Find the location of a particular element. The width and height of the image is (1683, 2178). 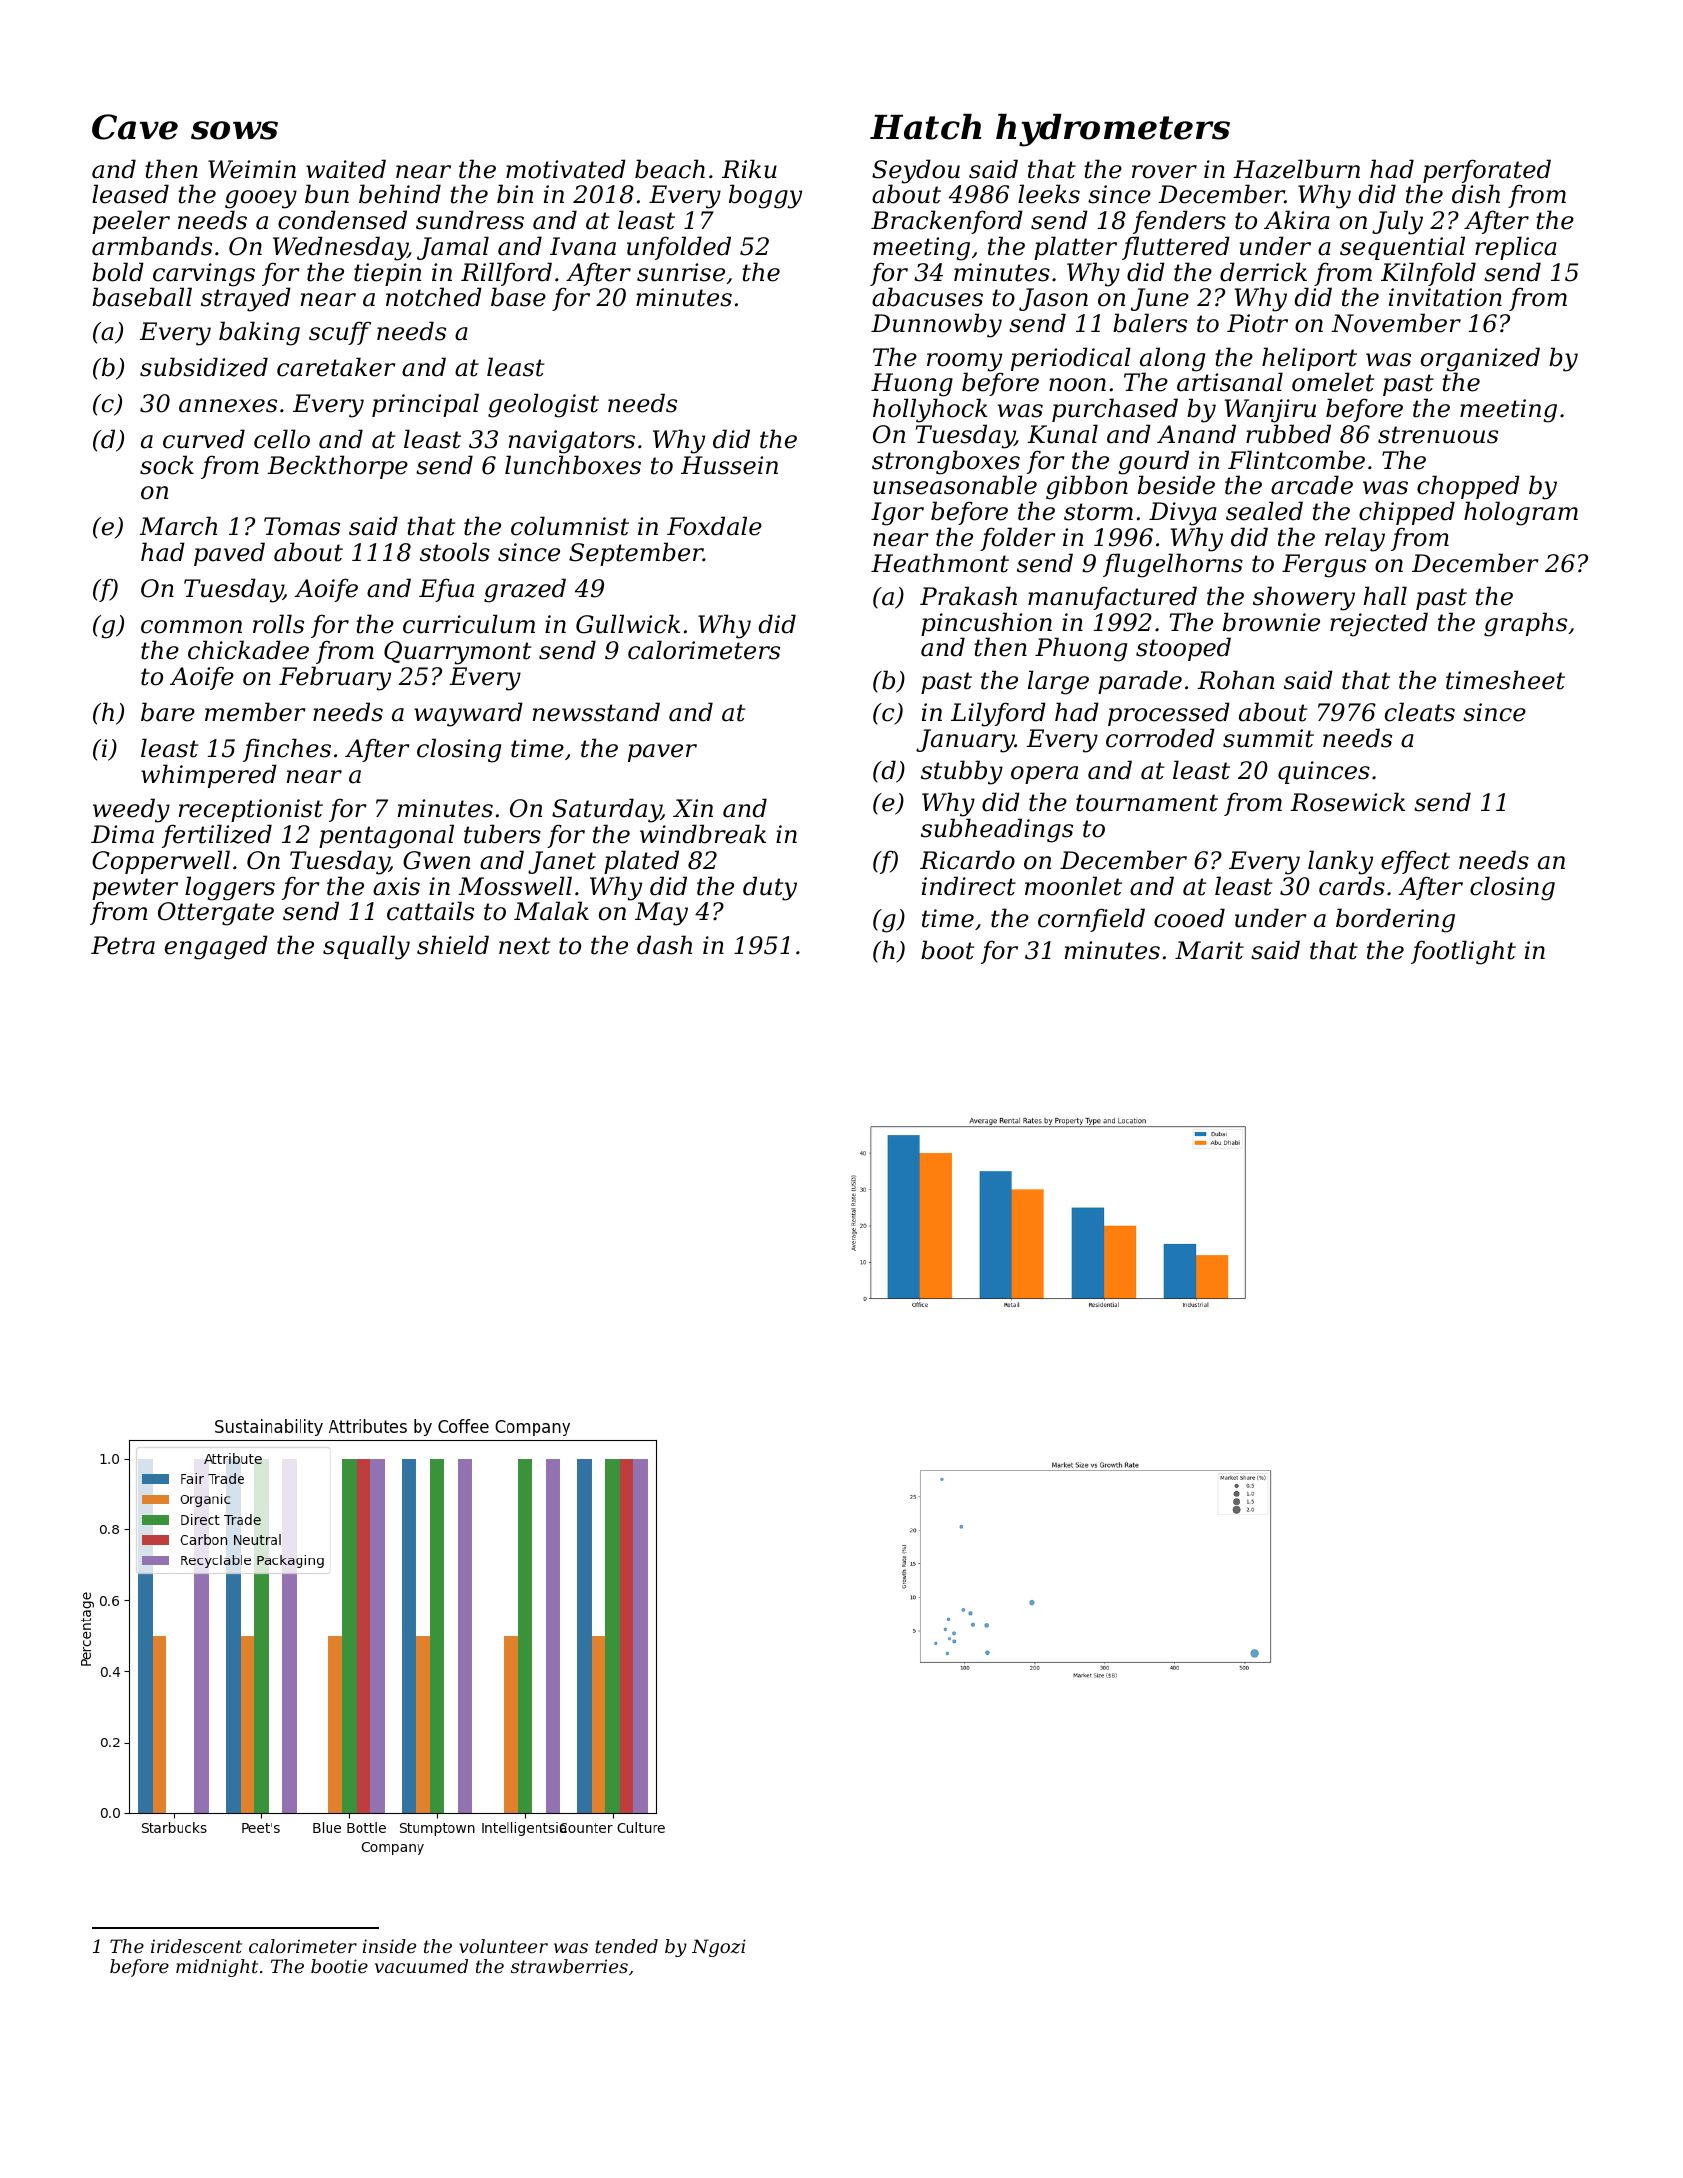

Foxdale is located at coordinates (714, 526).
